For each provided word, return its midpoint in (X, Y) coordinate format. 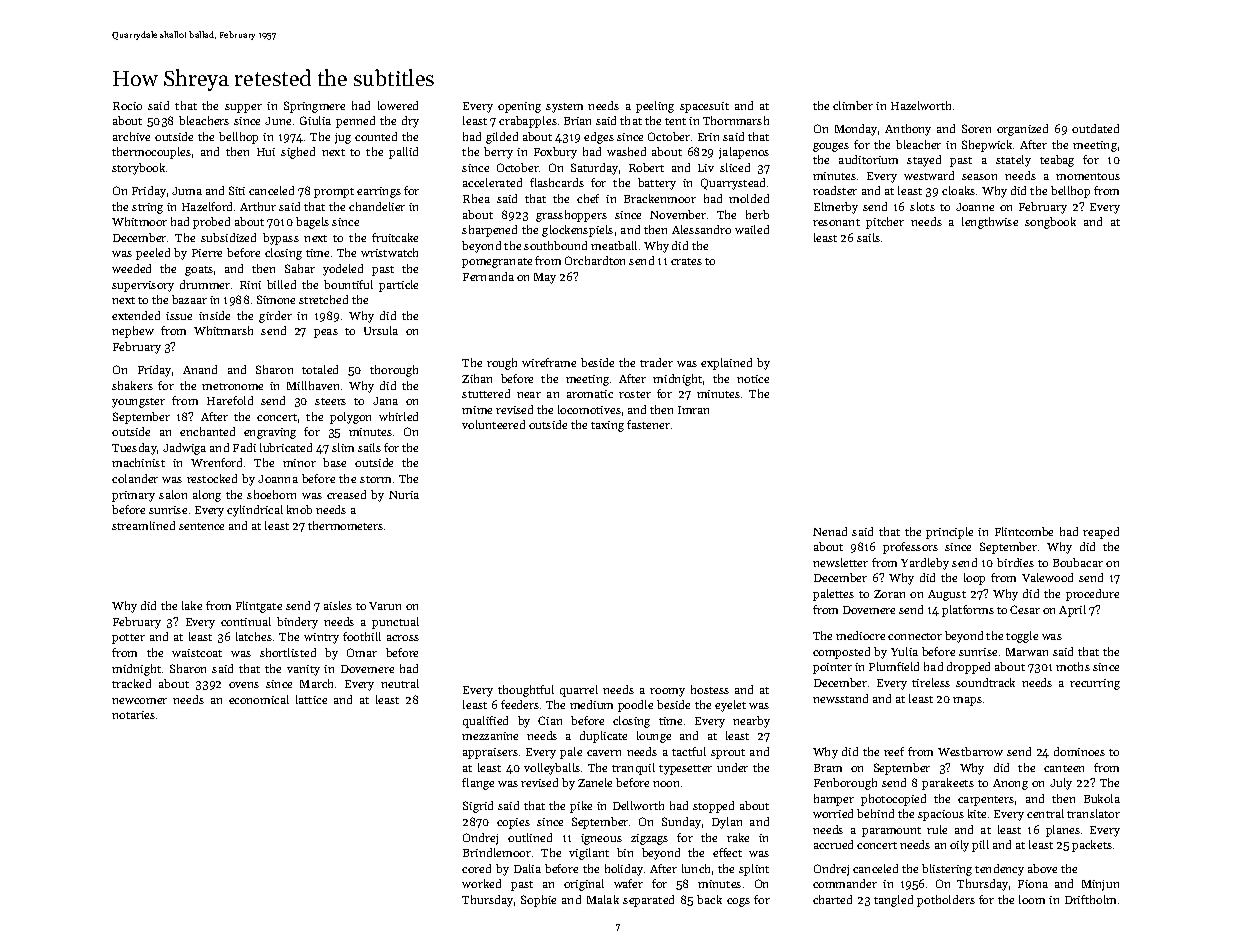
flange (478, 784)
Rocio (127, 106)
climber (853, 105)
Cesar (1025, 609)
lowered (398, 105)
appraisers (490, 753)
